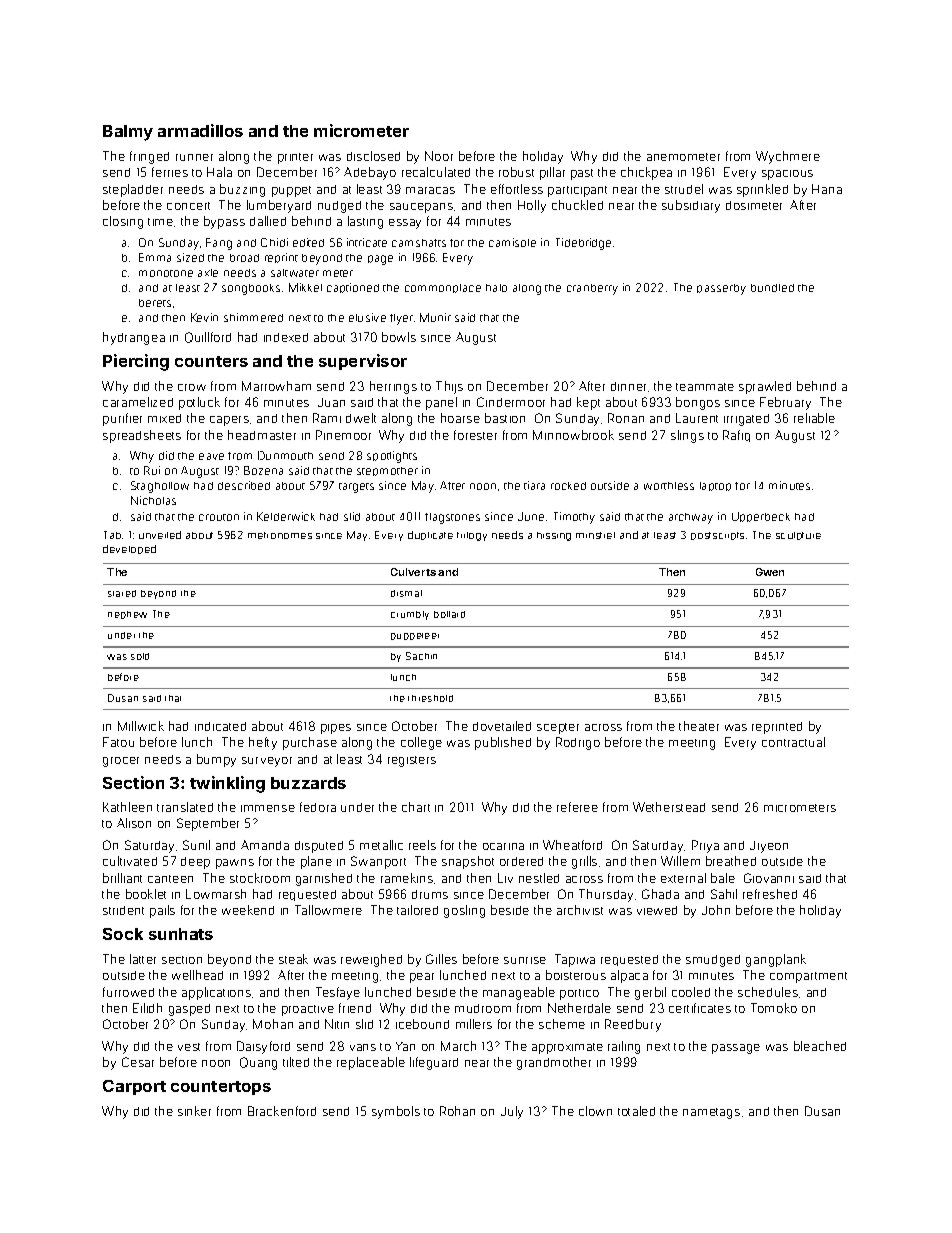 The image size is (952, 1233). I want to click on sprawled, so click(765, 387).
